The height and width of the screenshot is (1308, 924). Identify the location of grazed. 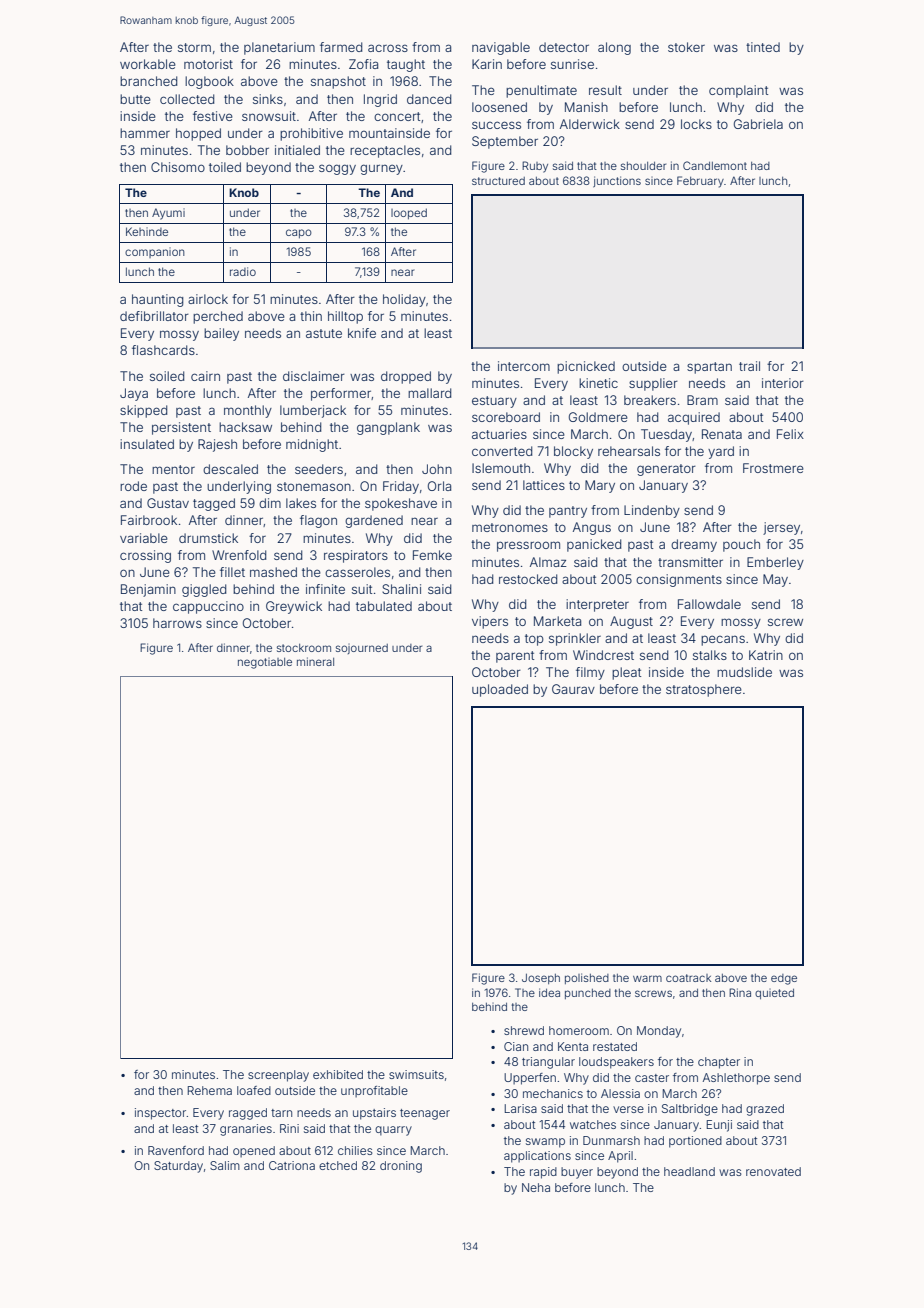
(765, 1110).
